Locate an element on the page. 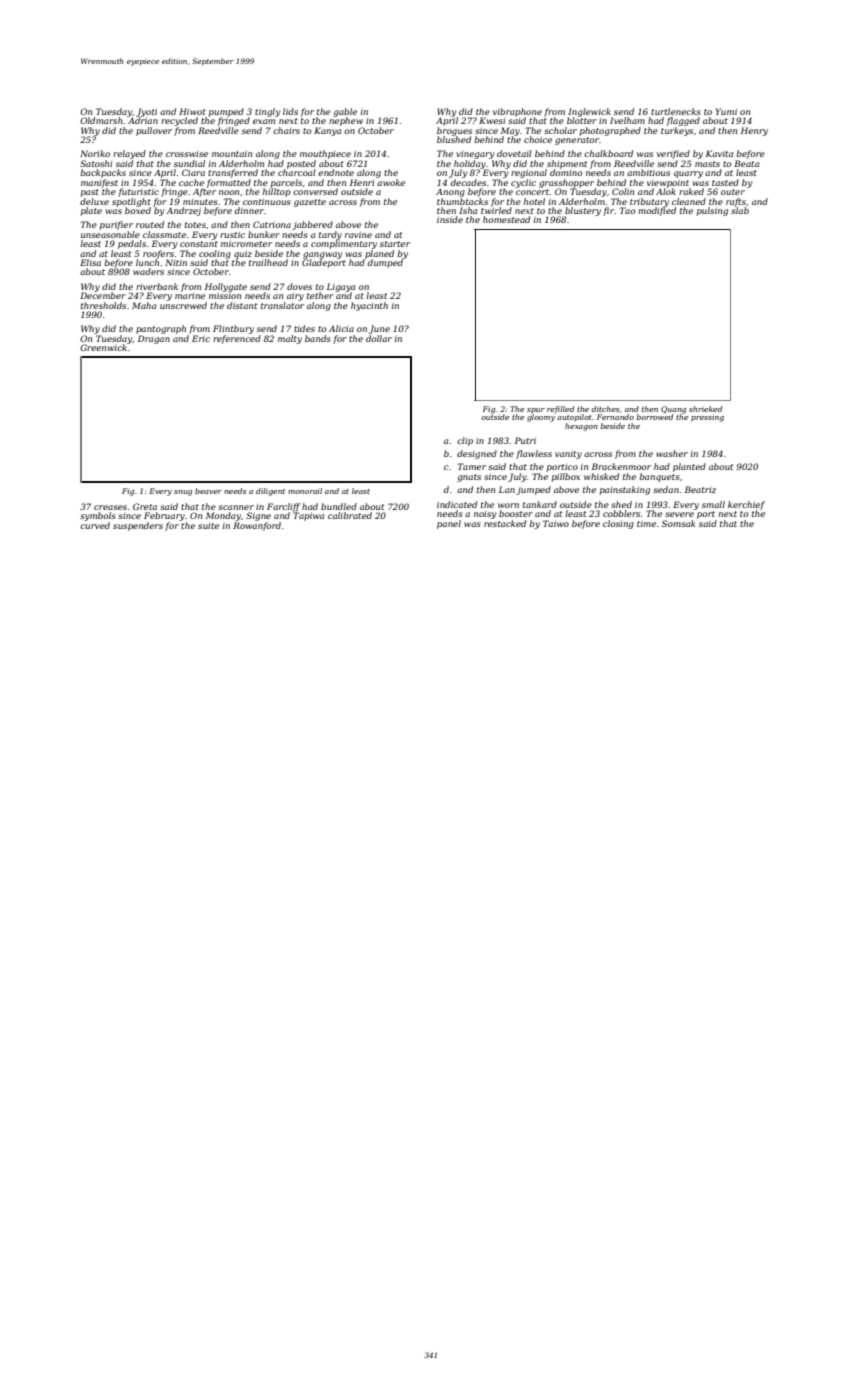 The height and width of the image is (1400, 849). flawless is located at coordinates (534, 454).
